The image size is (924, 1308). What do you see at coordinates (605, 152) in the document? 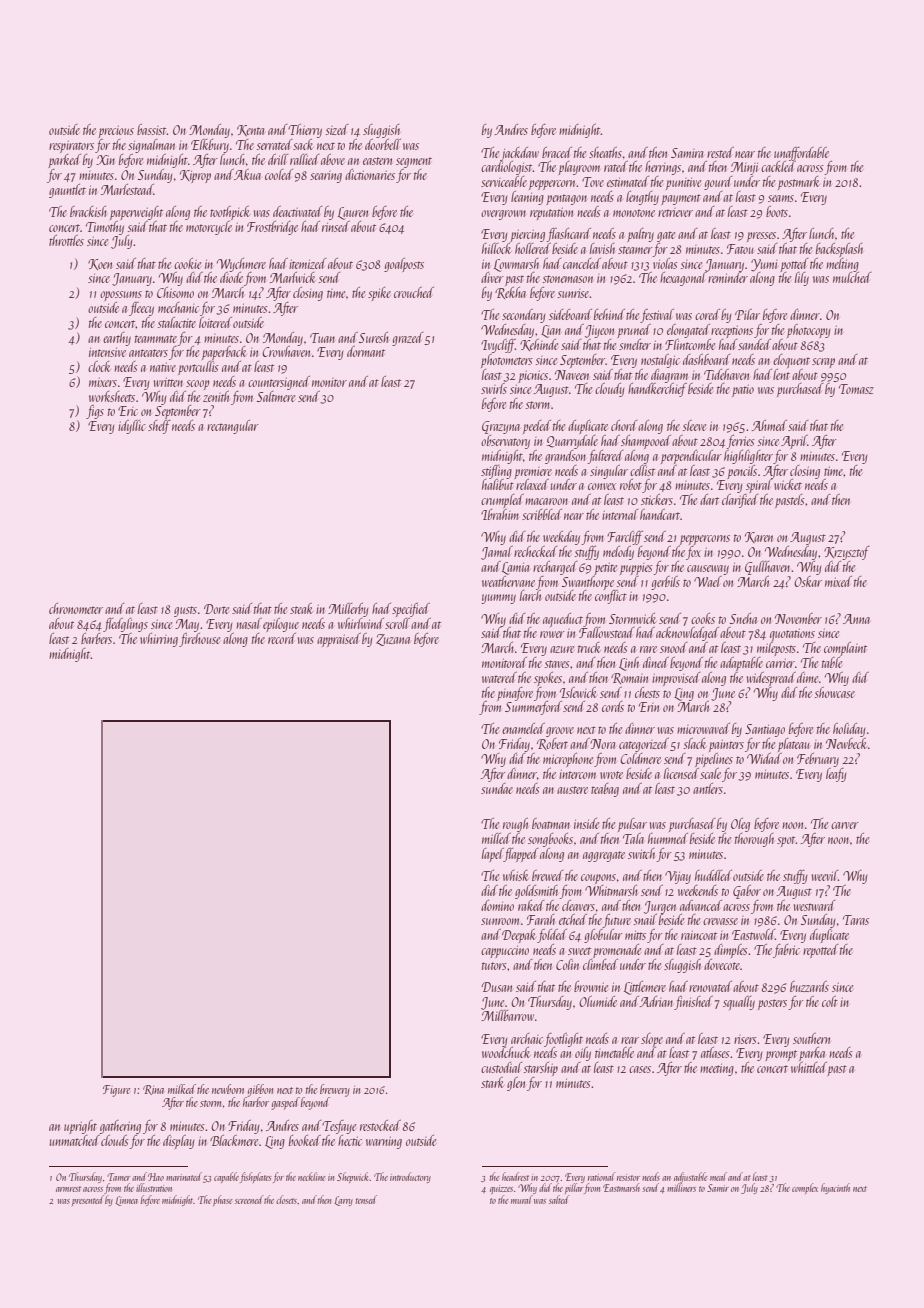
I see `sheaths` at bounding box center [605, 152].
